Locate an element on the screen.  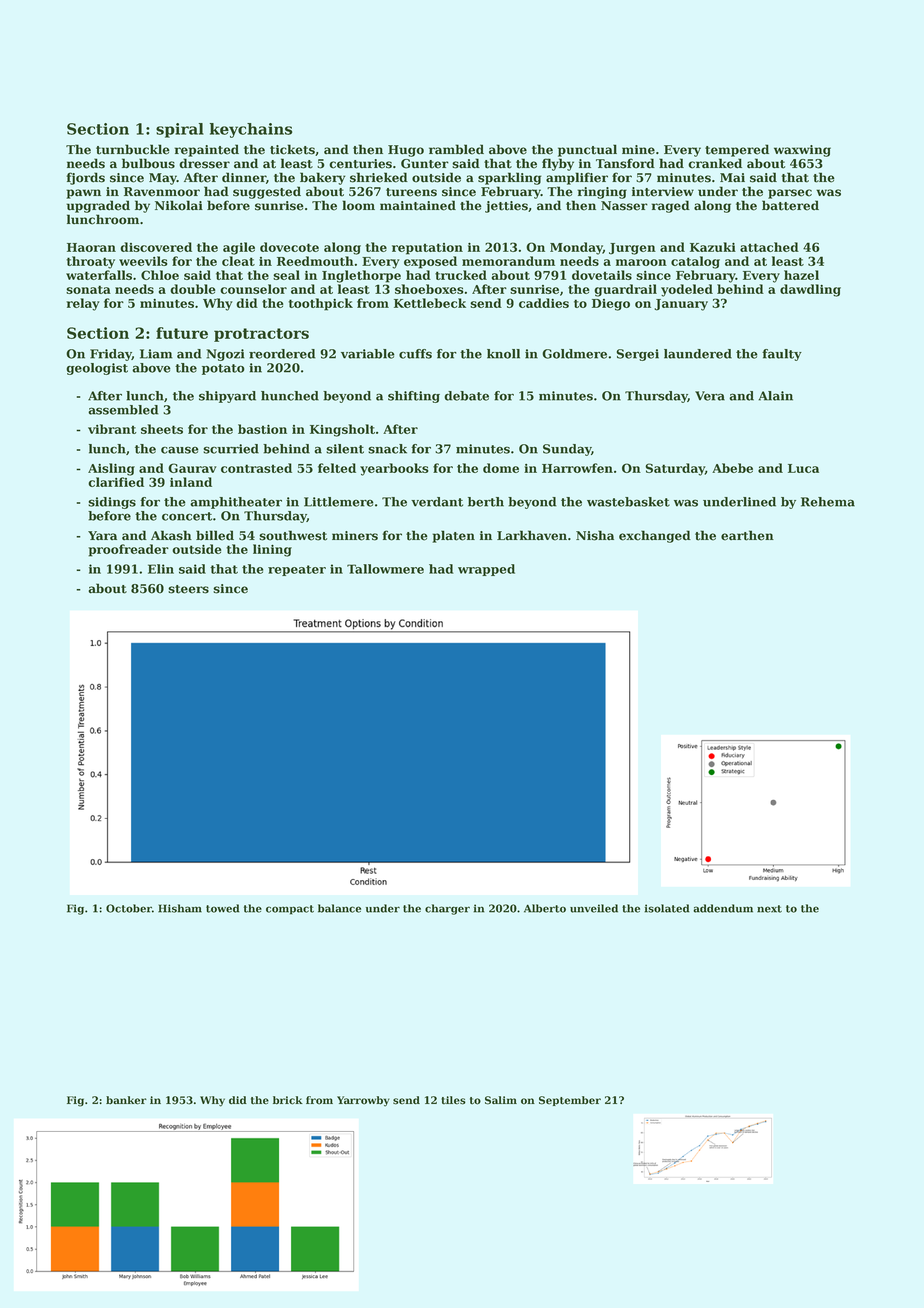
Hugo is located at coordinates (406, 151).
